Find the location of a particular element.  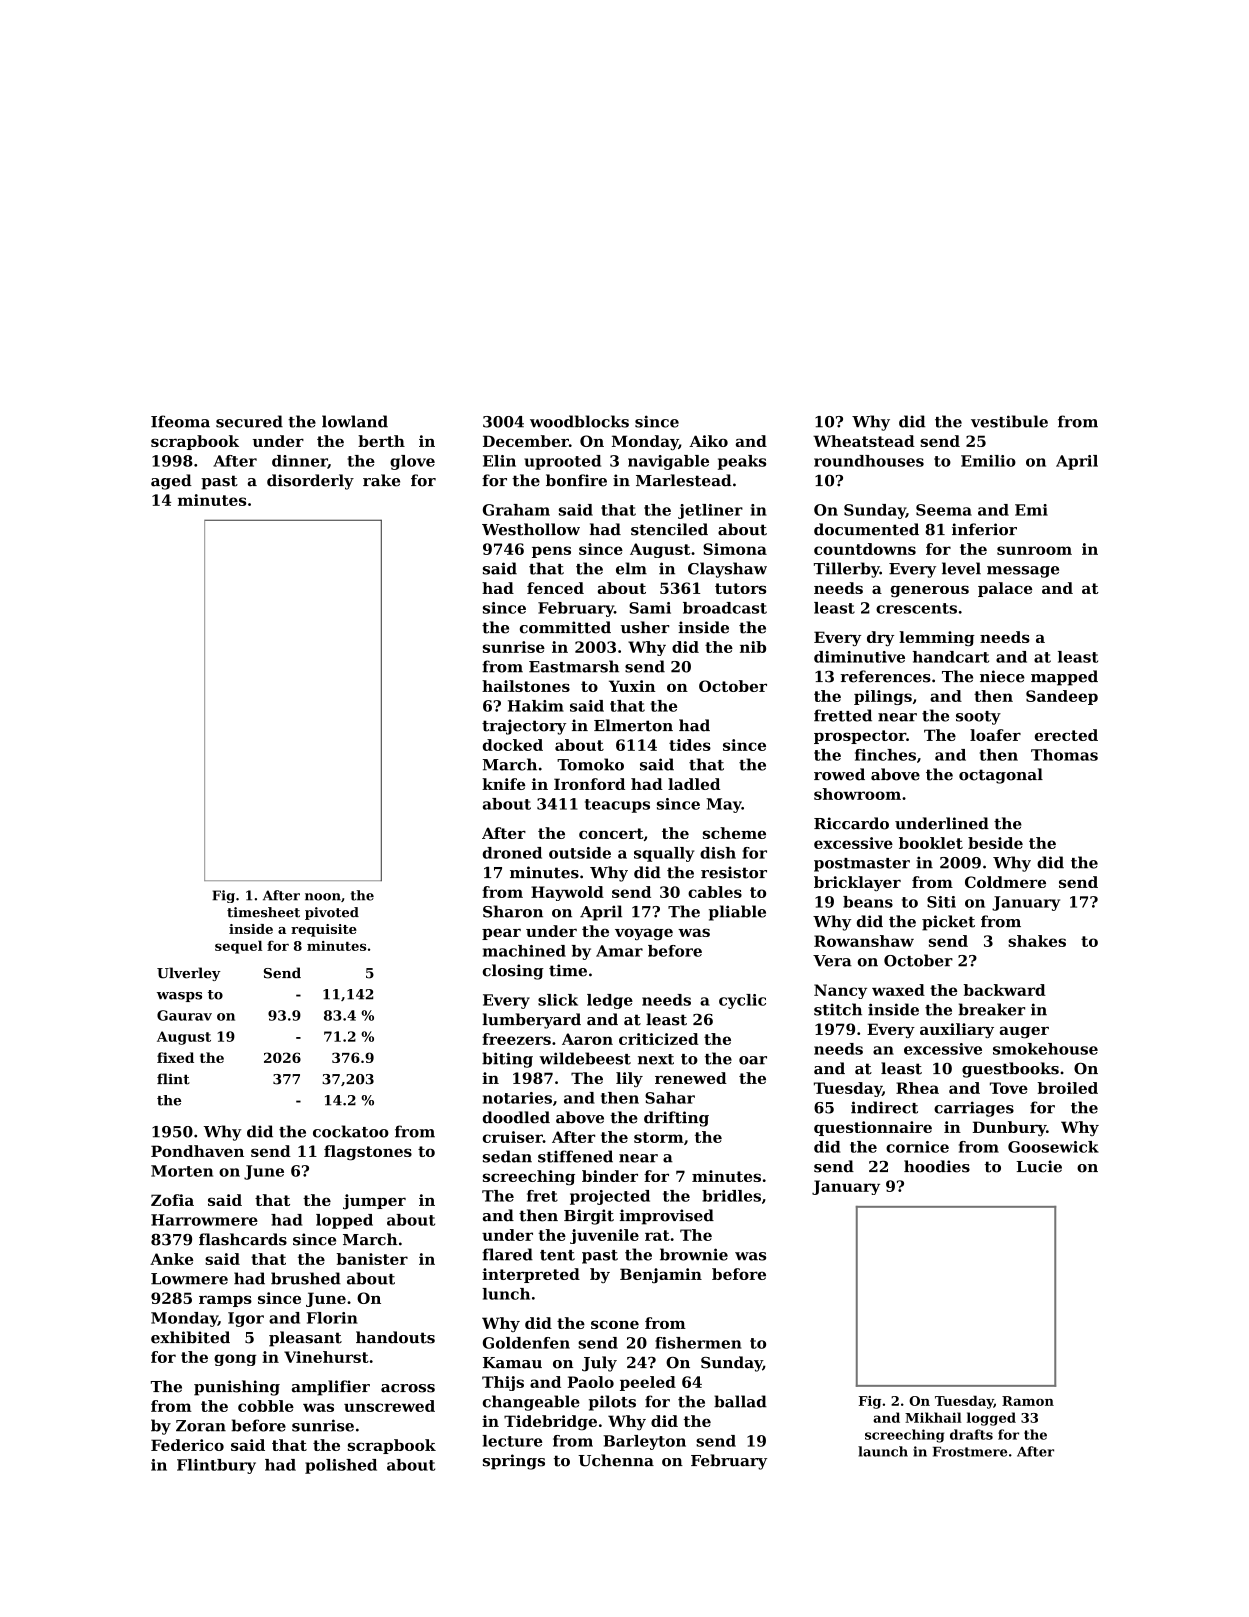

aged is located at coordinates (171, 482).
